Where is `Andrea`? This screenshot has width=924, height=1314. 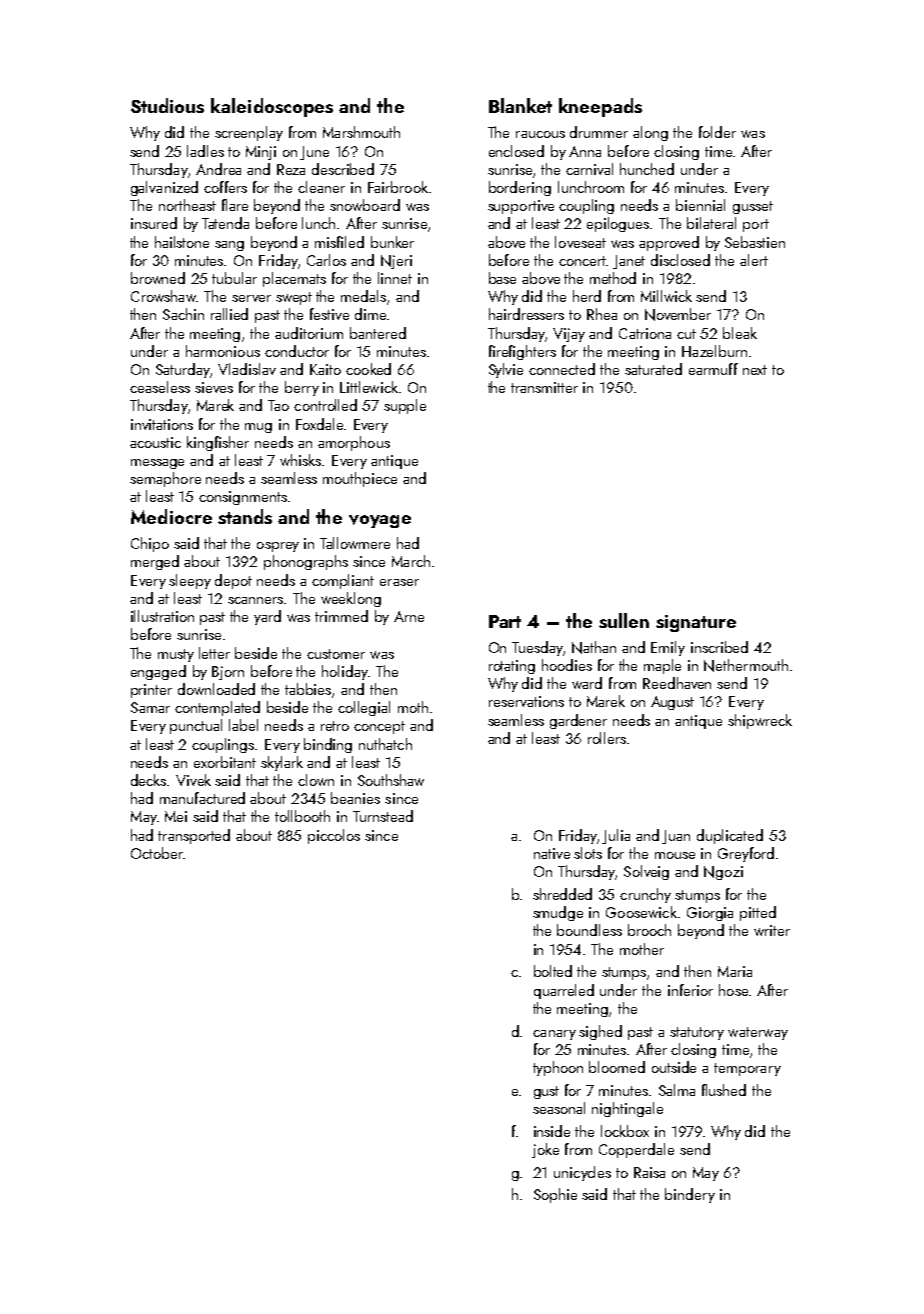 Andrea is located at coordinates (218, 169).
